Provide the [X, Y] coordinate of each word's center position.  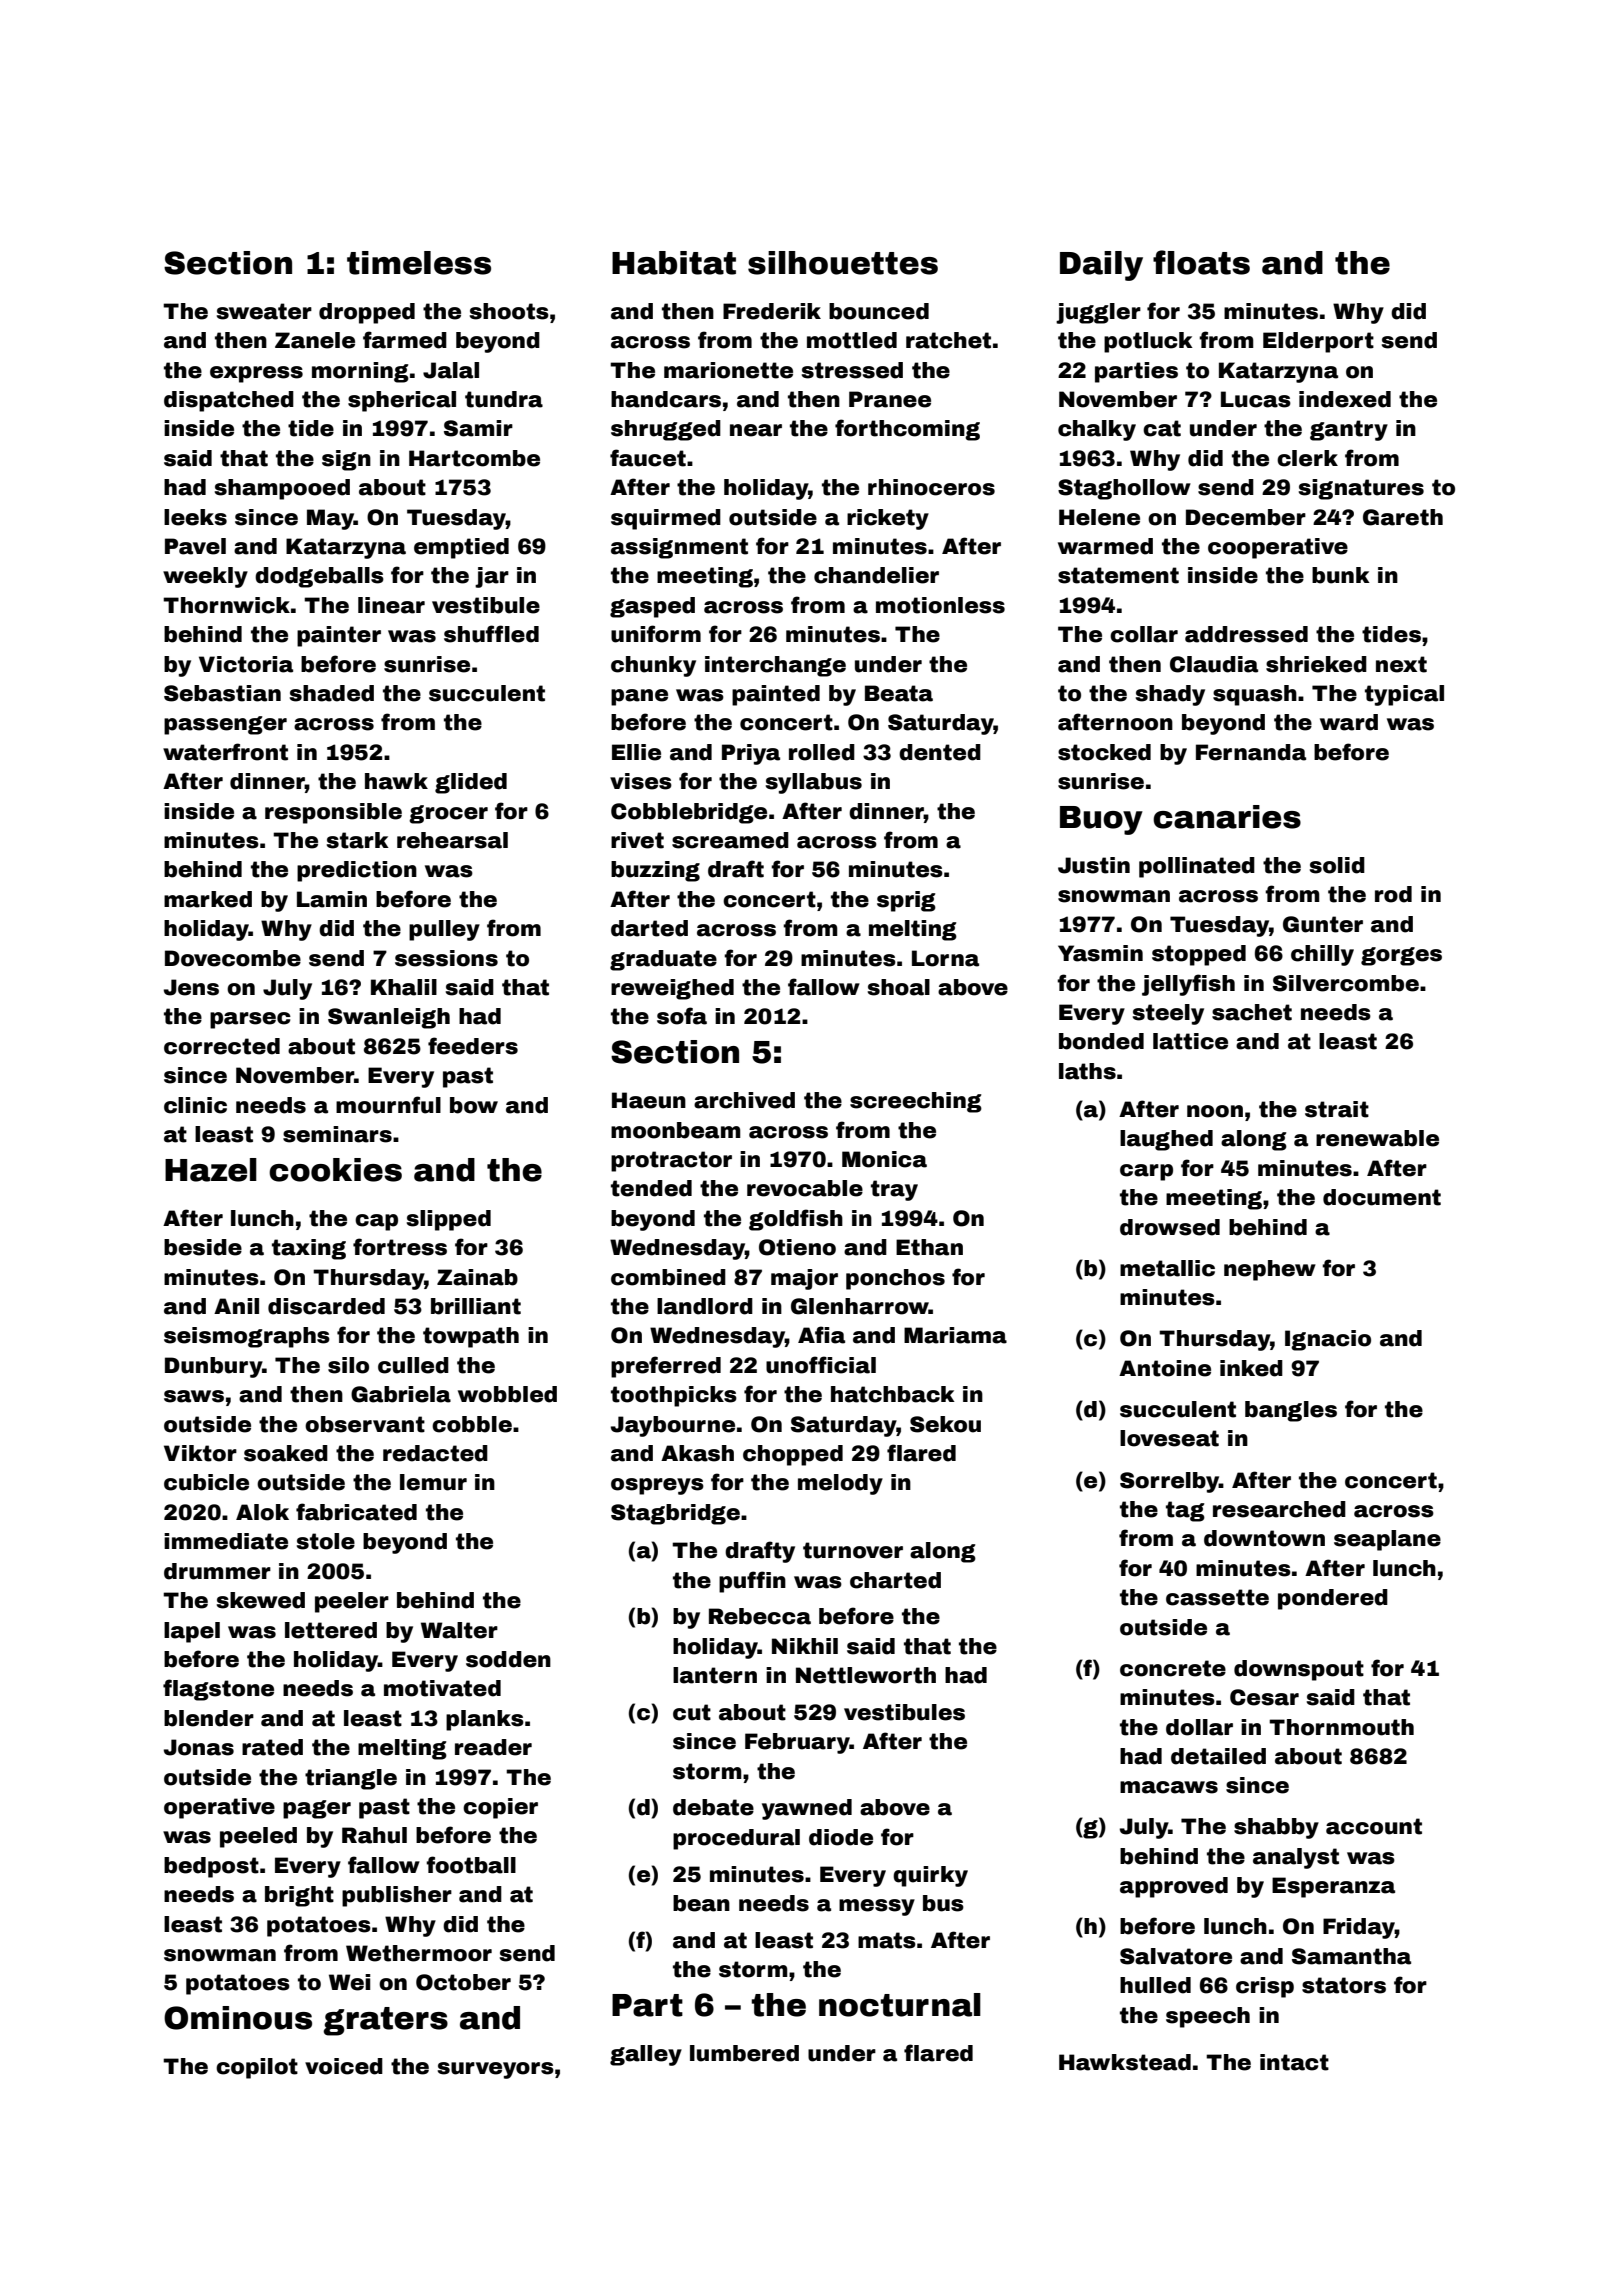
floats [1201, 262]
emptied [461, 548]
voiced [344, 2066]
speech [1208, 2017]
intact [1294, 2062]
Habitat [674, 263]
